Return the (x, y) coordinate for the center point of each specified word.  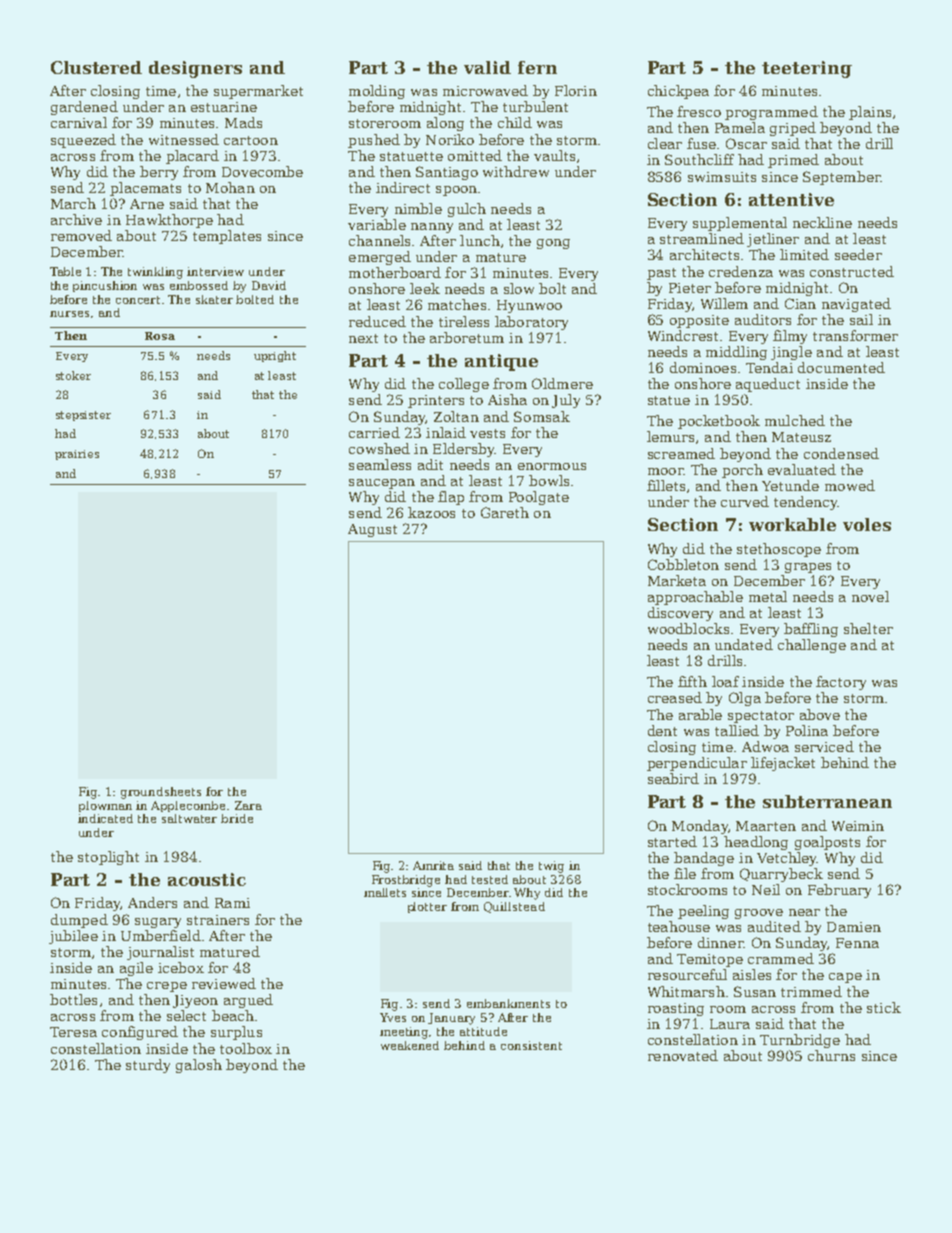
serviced (824, 746)
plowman (105, 806)
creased (675, 697)
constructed (852, 271)
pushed (374, 141)
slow (519, 288)
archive (76, 219)
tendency (806, 503)
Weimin (858, 826)
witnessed (184, 139)
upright (275, 356)
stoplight (108, 858)
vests (487, 433)
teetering (807, 69)
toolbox (246, 1048)
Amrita (433, 865)
